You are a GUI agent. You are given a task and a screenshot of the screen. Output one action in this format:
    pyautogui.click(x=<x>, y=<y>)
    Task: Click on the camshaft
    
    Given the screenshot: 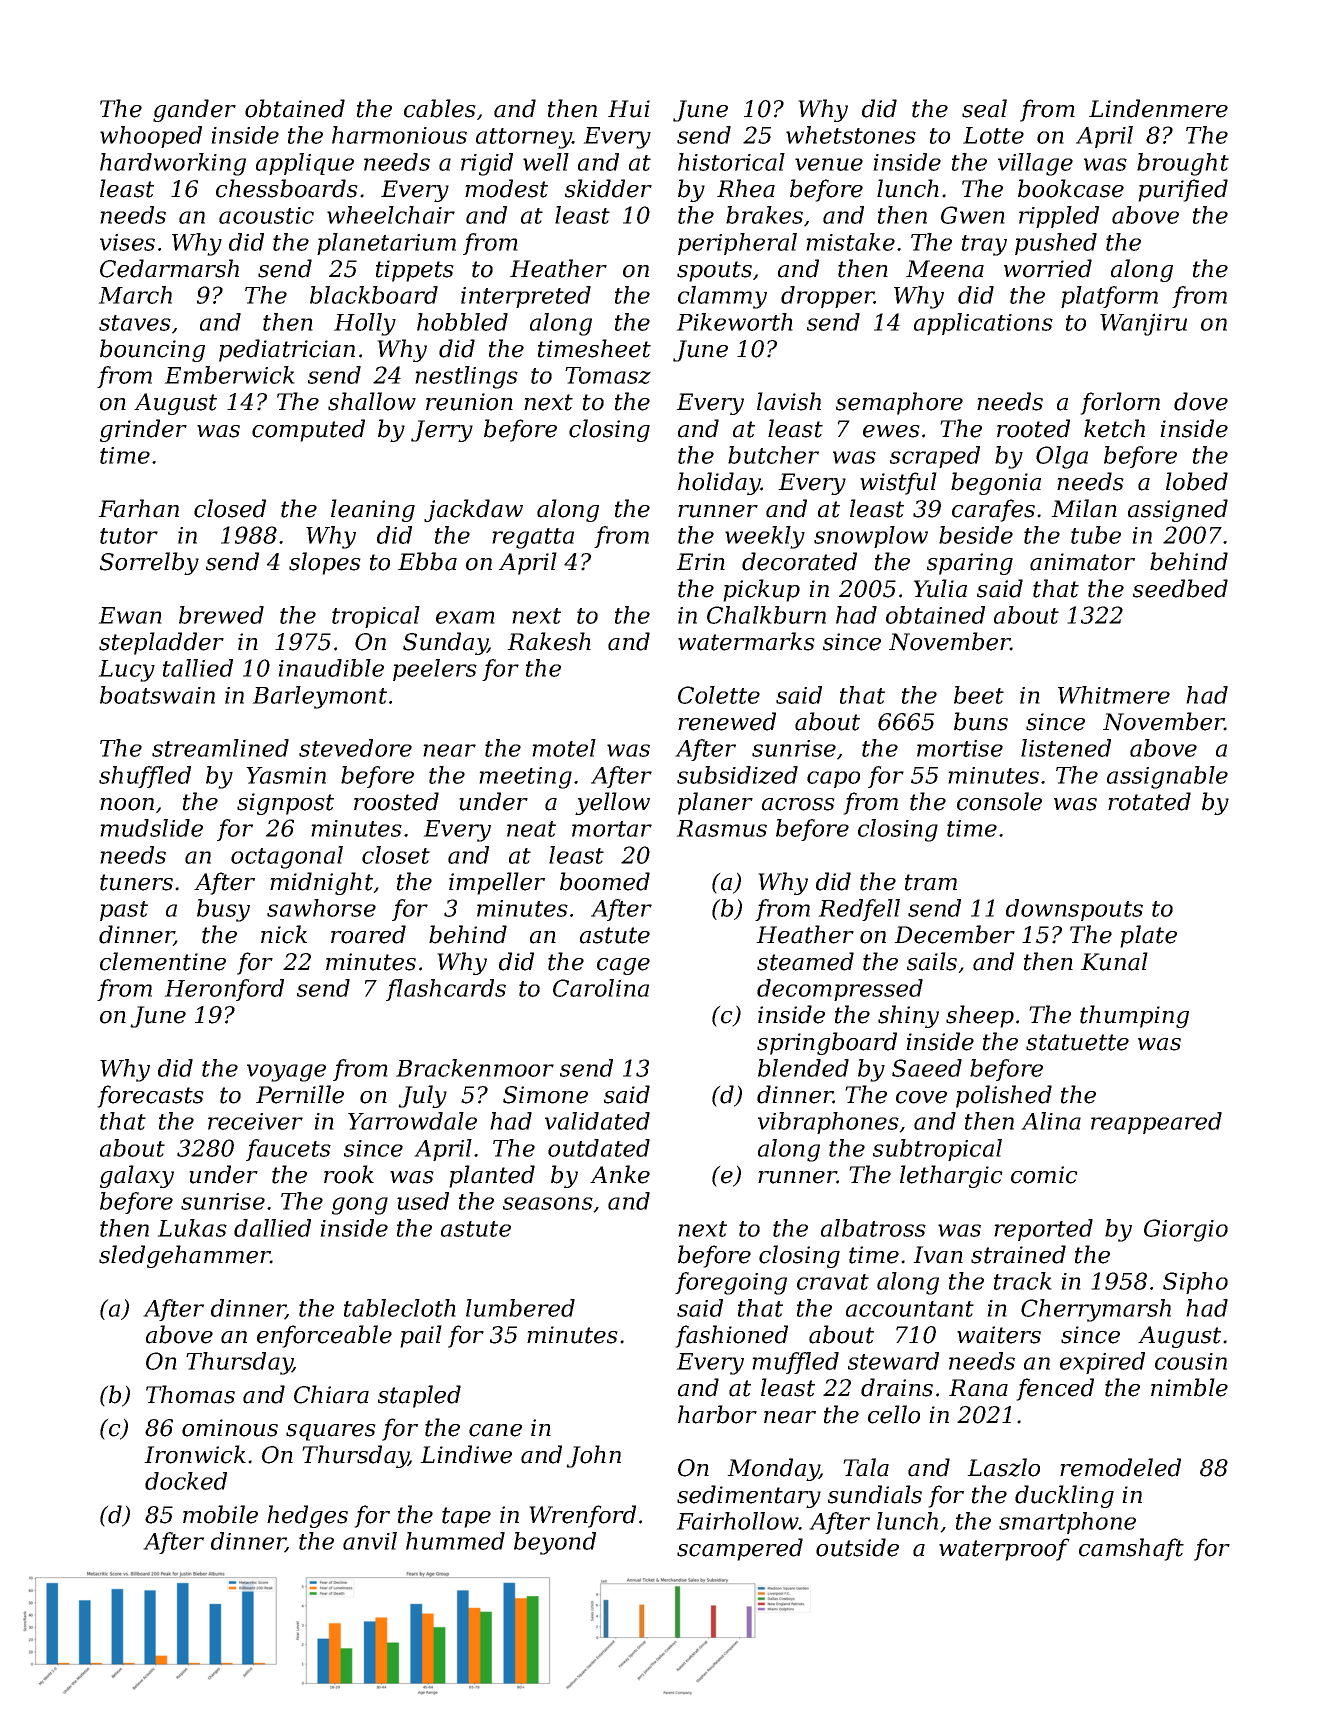 What is the action you would take?
    pyautogui.click(x=1131, y=1549)
